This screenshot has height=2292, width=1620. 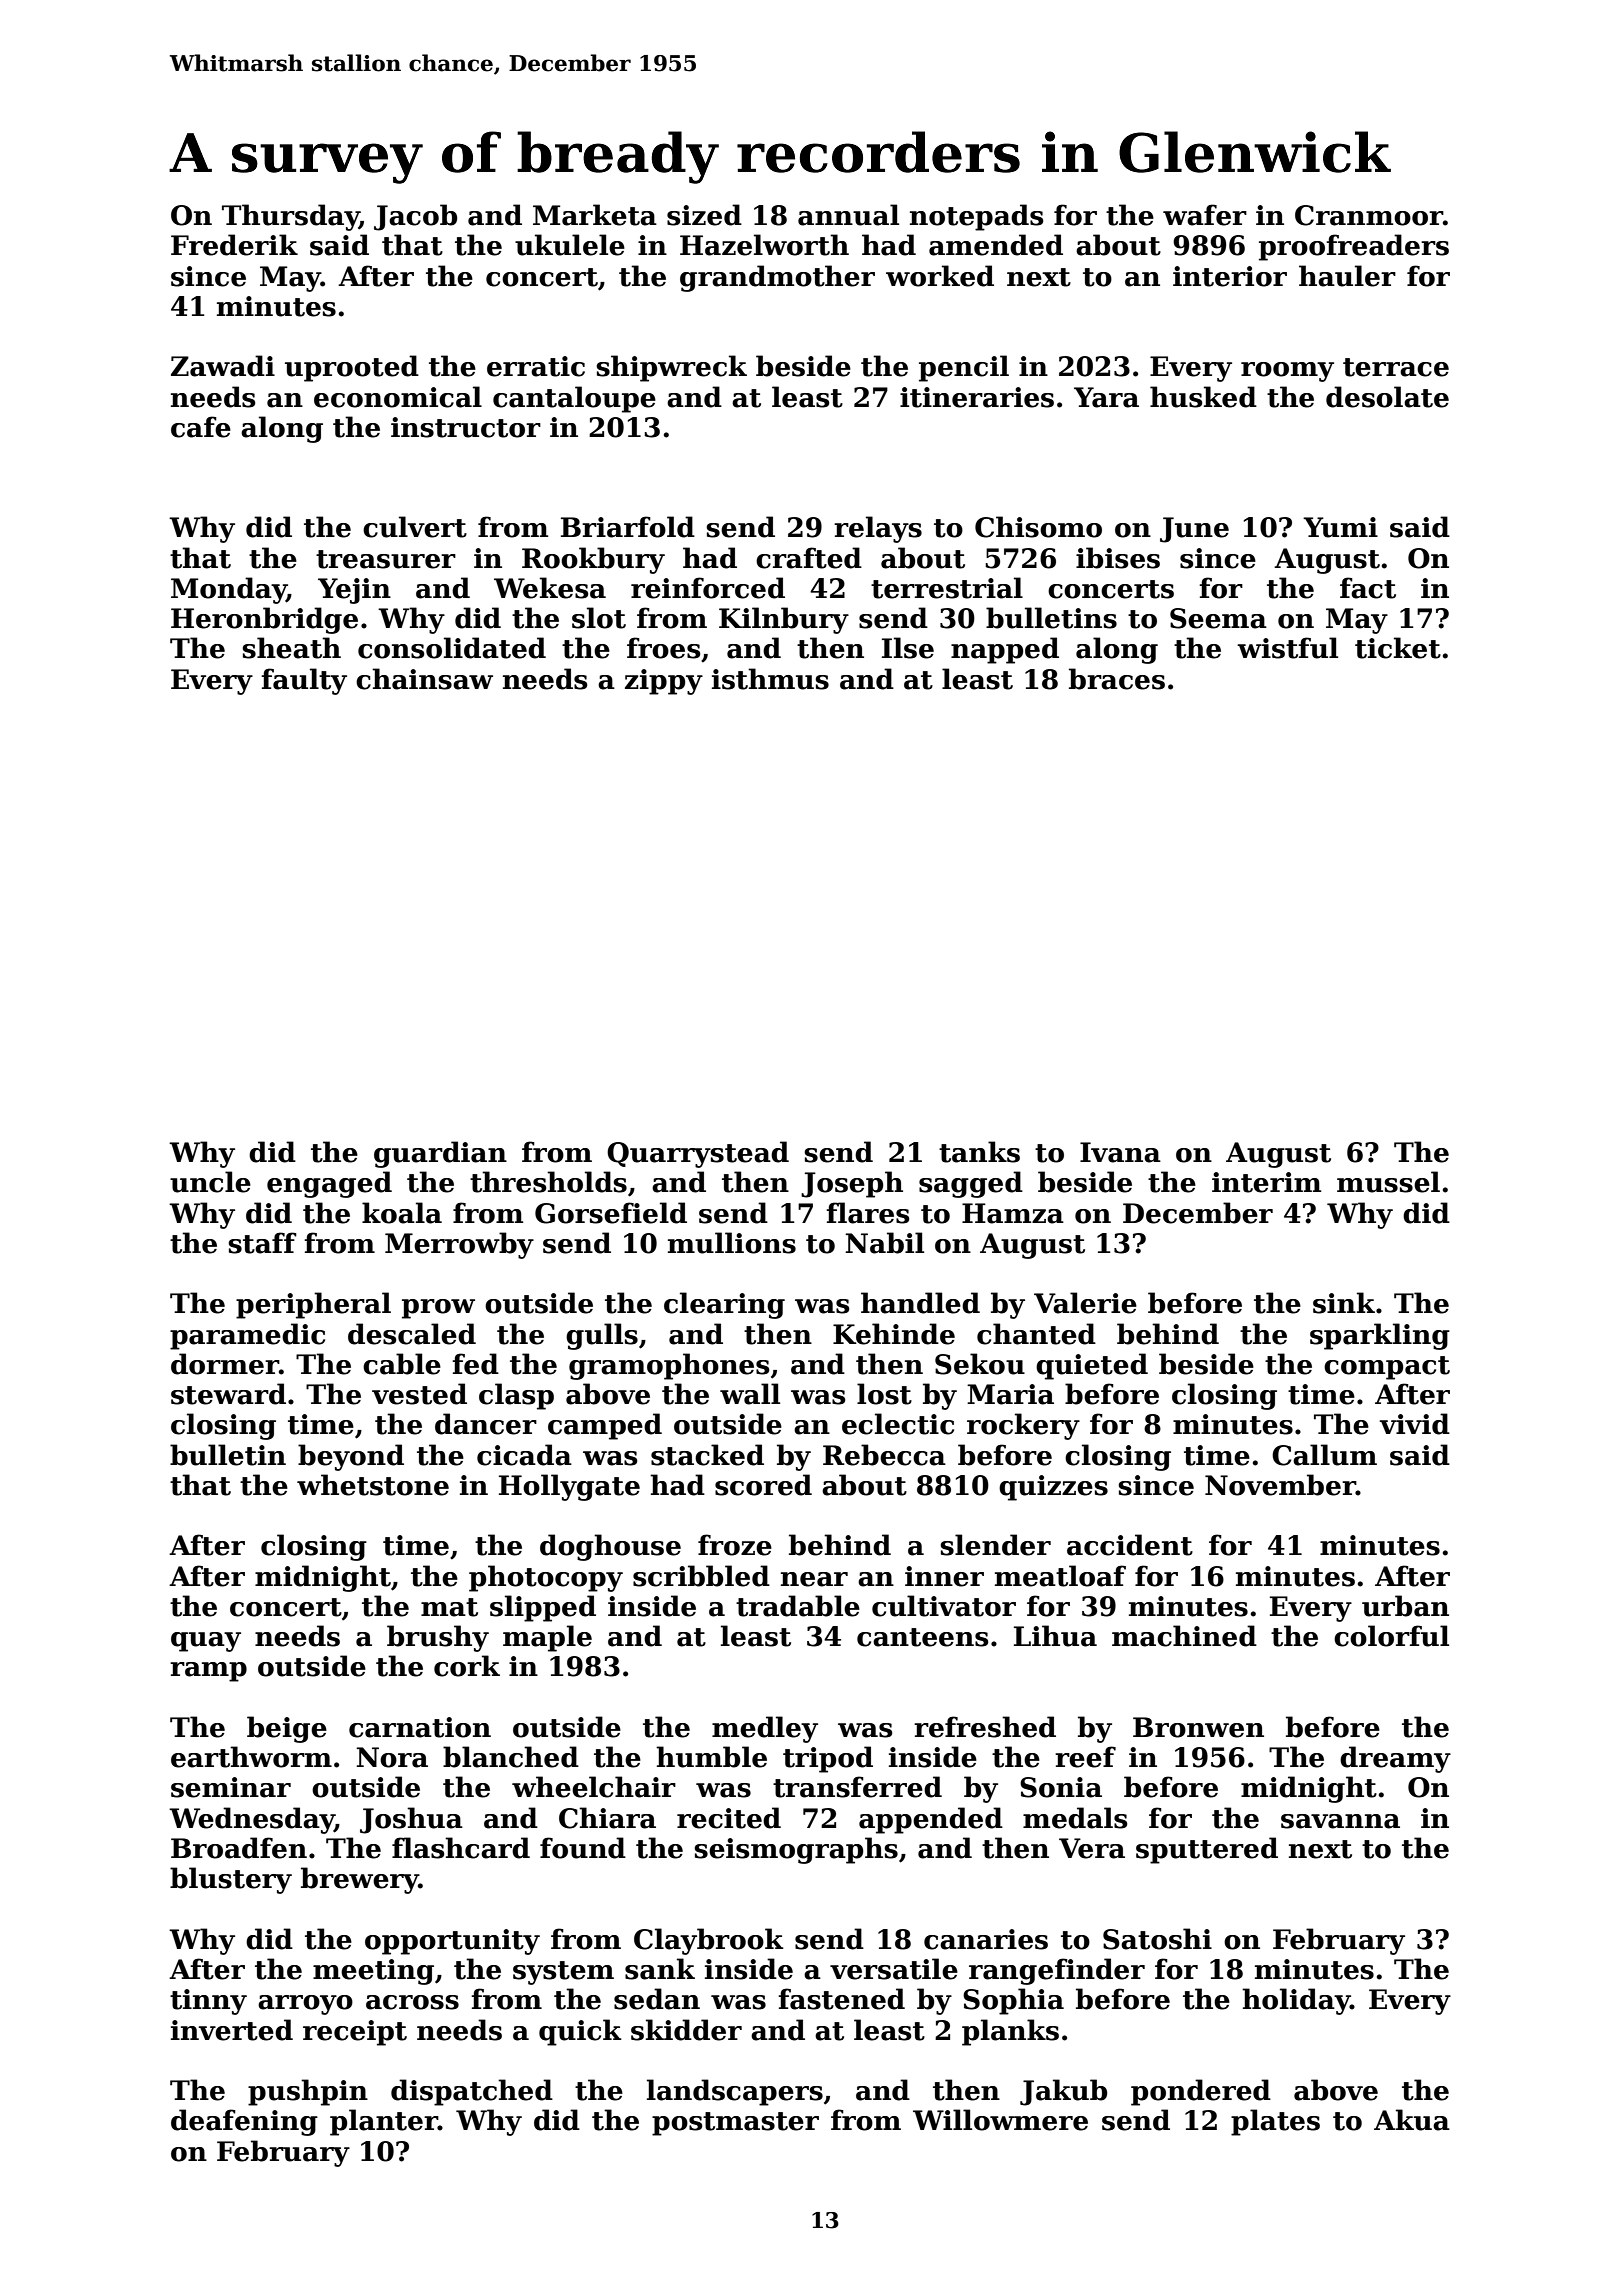 I want to click on clearing, so click(x=724, y=1305).
